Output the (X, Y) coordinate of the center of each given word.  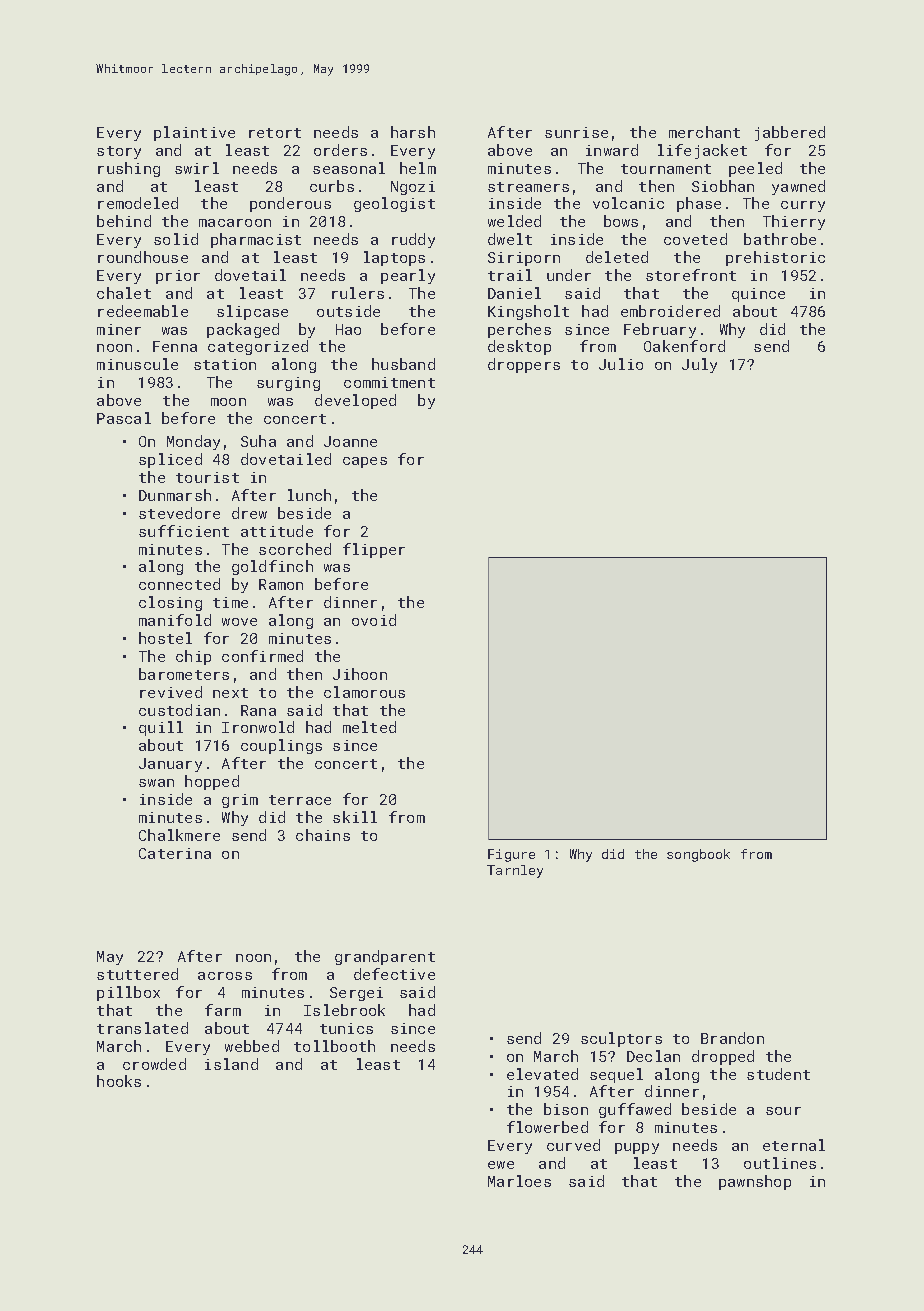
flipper (374, 550)
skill (355, 817)
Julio (621, 364)
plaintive (194, 133)
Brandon (732, 1038)
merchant (704, 132)
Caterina (175, 853)
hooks (119, 1081)
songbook (698, 855)
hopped (212, 782)
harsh (413, 132)
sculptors (621, 1039)
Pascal (124, 418)
